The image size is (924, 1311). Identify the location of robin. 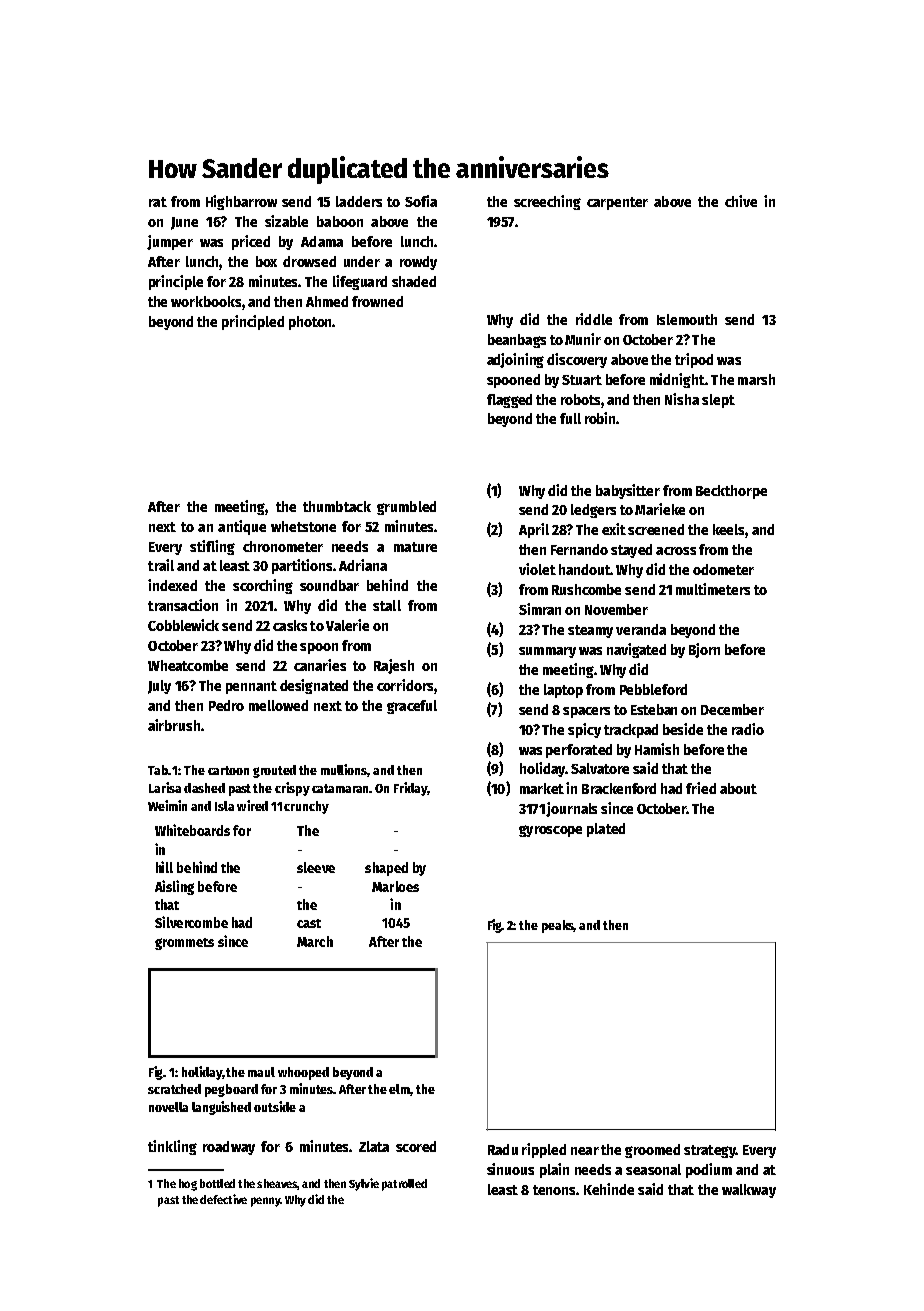
(600, 418).
